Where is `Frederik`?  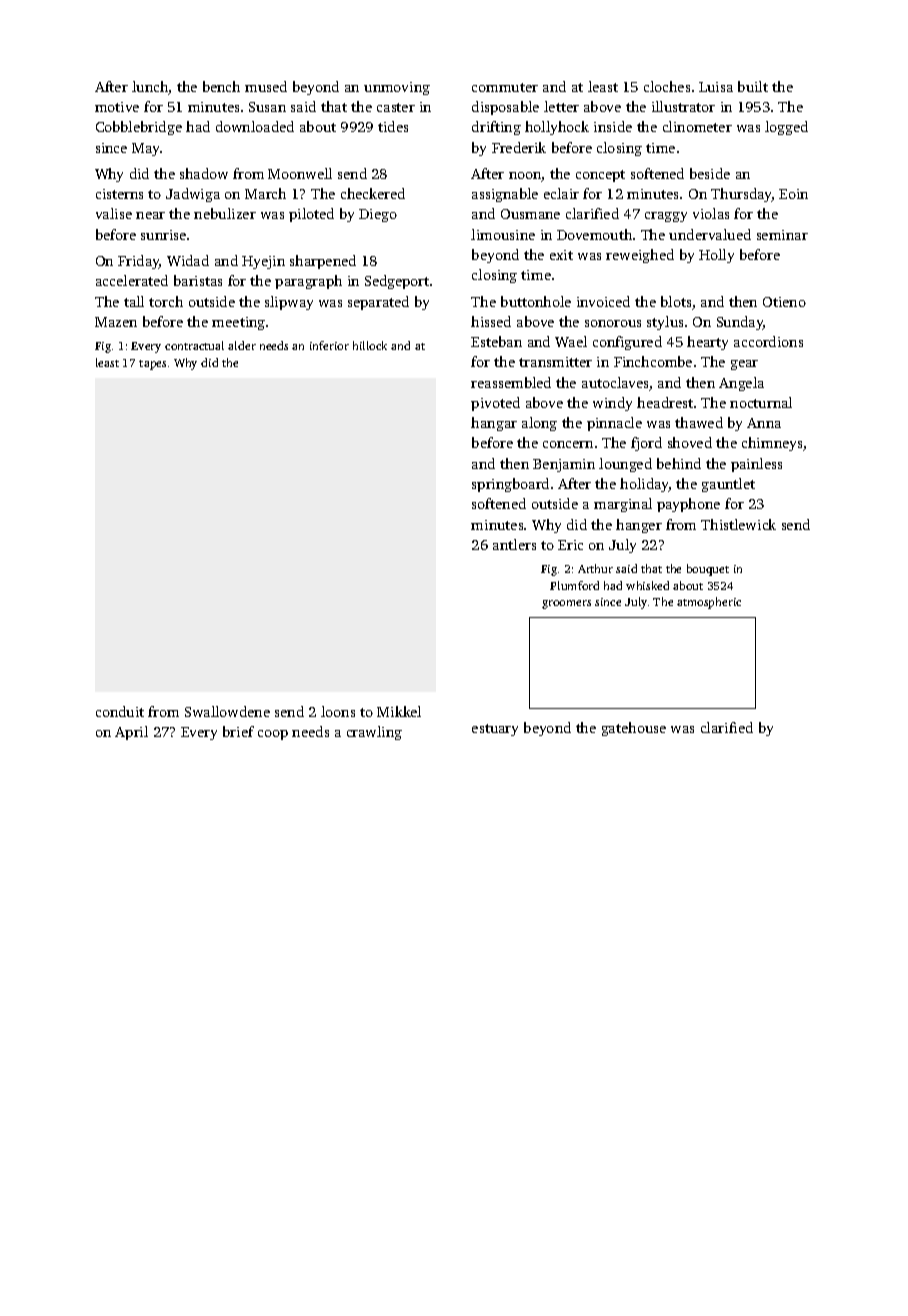
Frederik is located at coordinates (519, 147).
